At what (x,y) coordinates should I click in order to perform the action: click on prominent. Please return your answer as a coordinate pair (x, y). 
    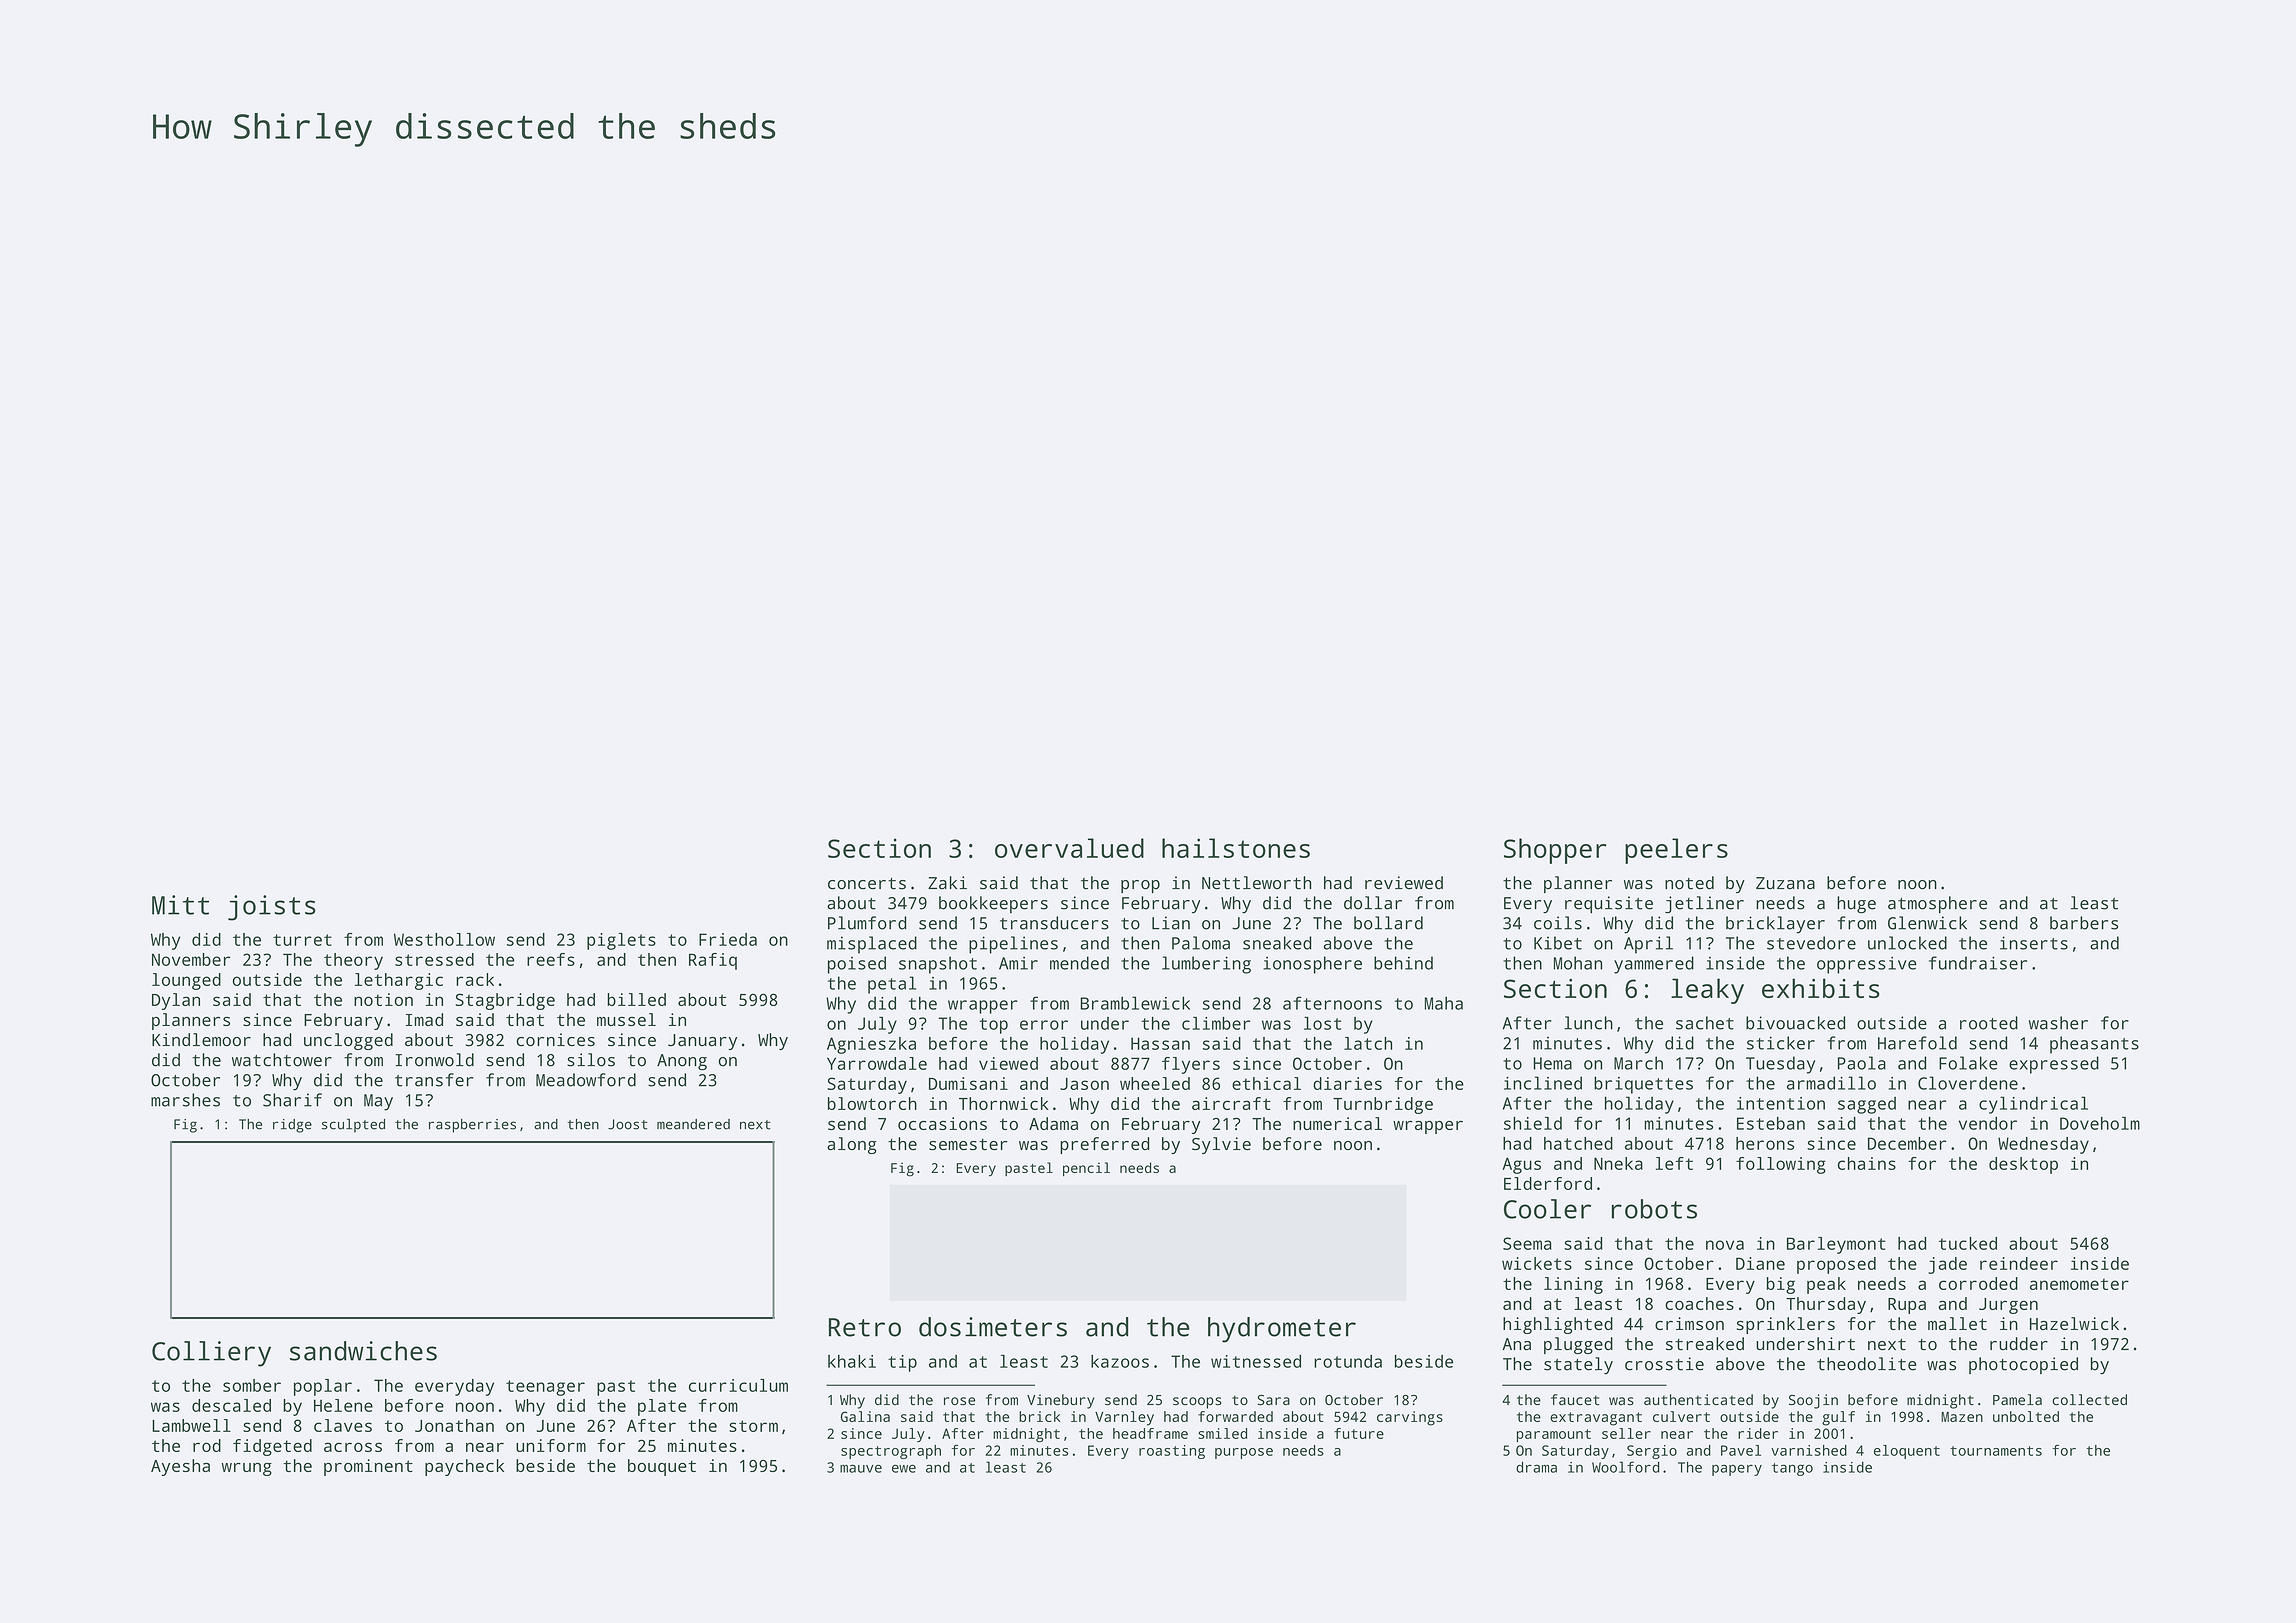
    Looking at the image, I should click on (368, 1467).
